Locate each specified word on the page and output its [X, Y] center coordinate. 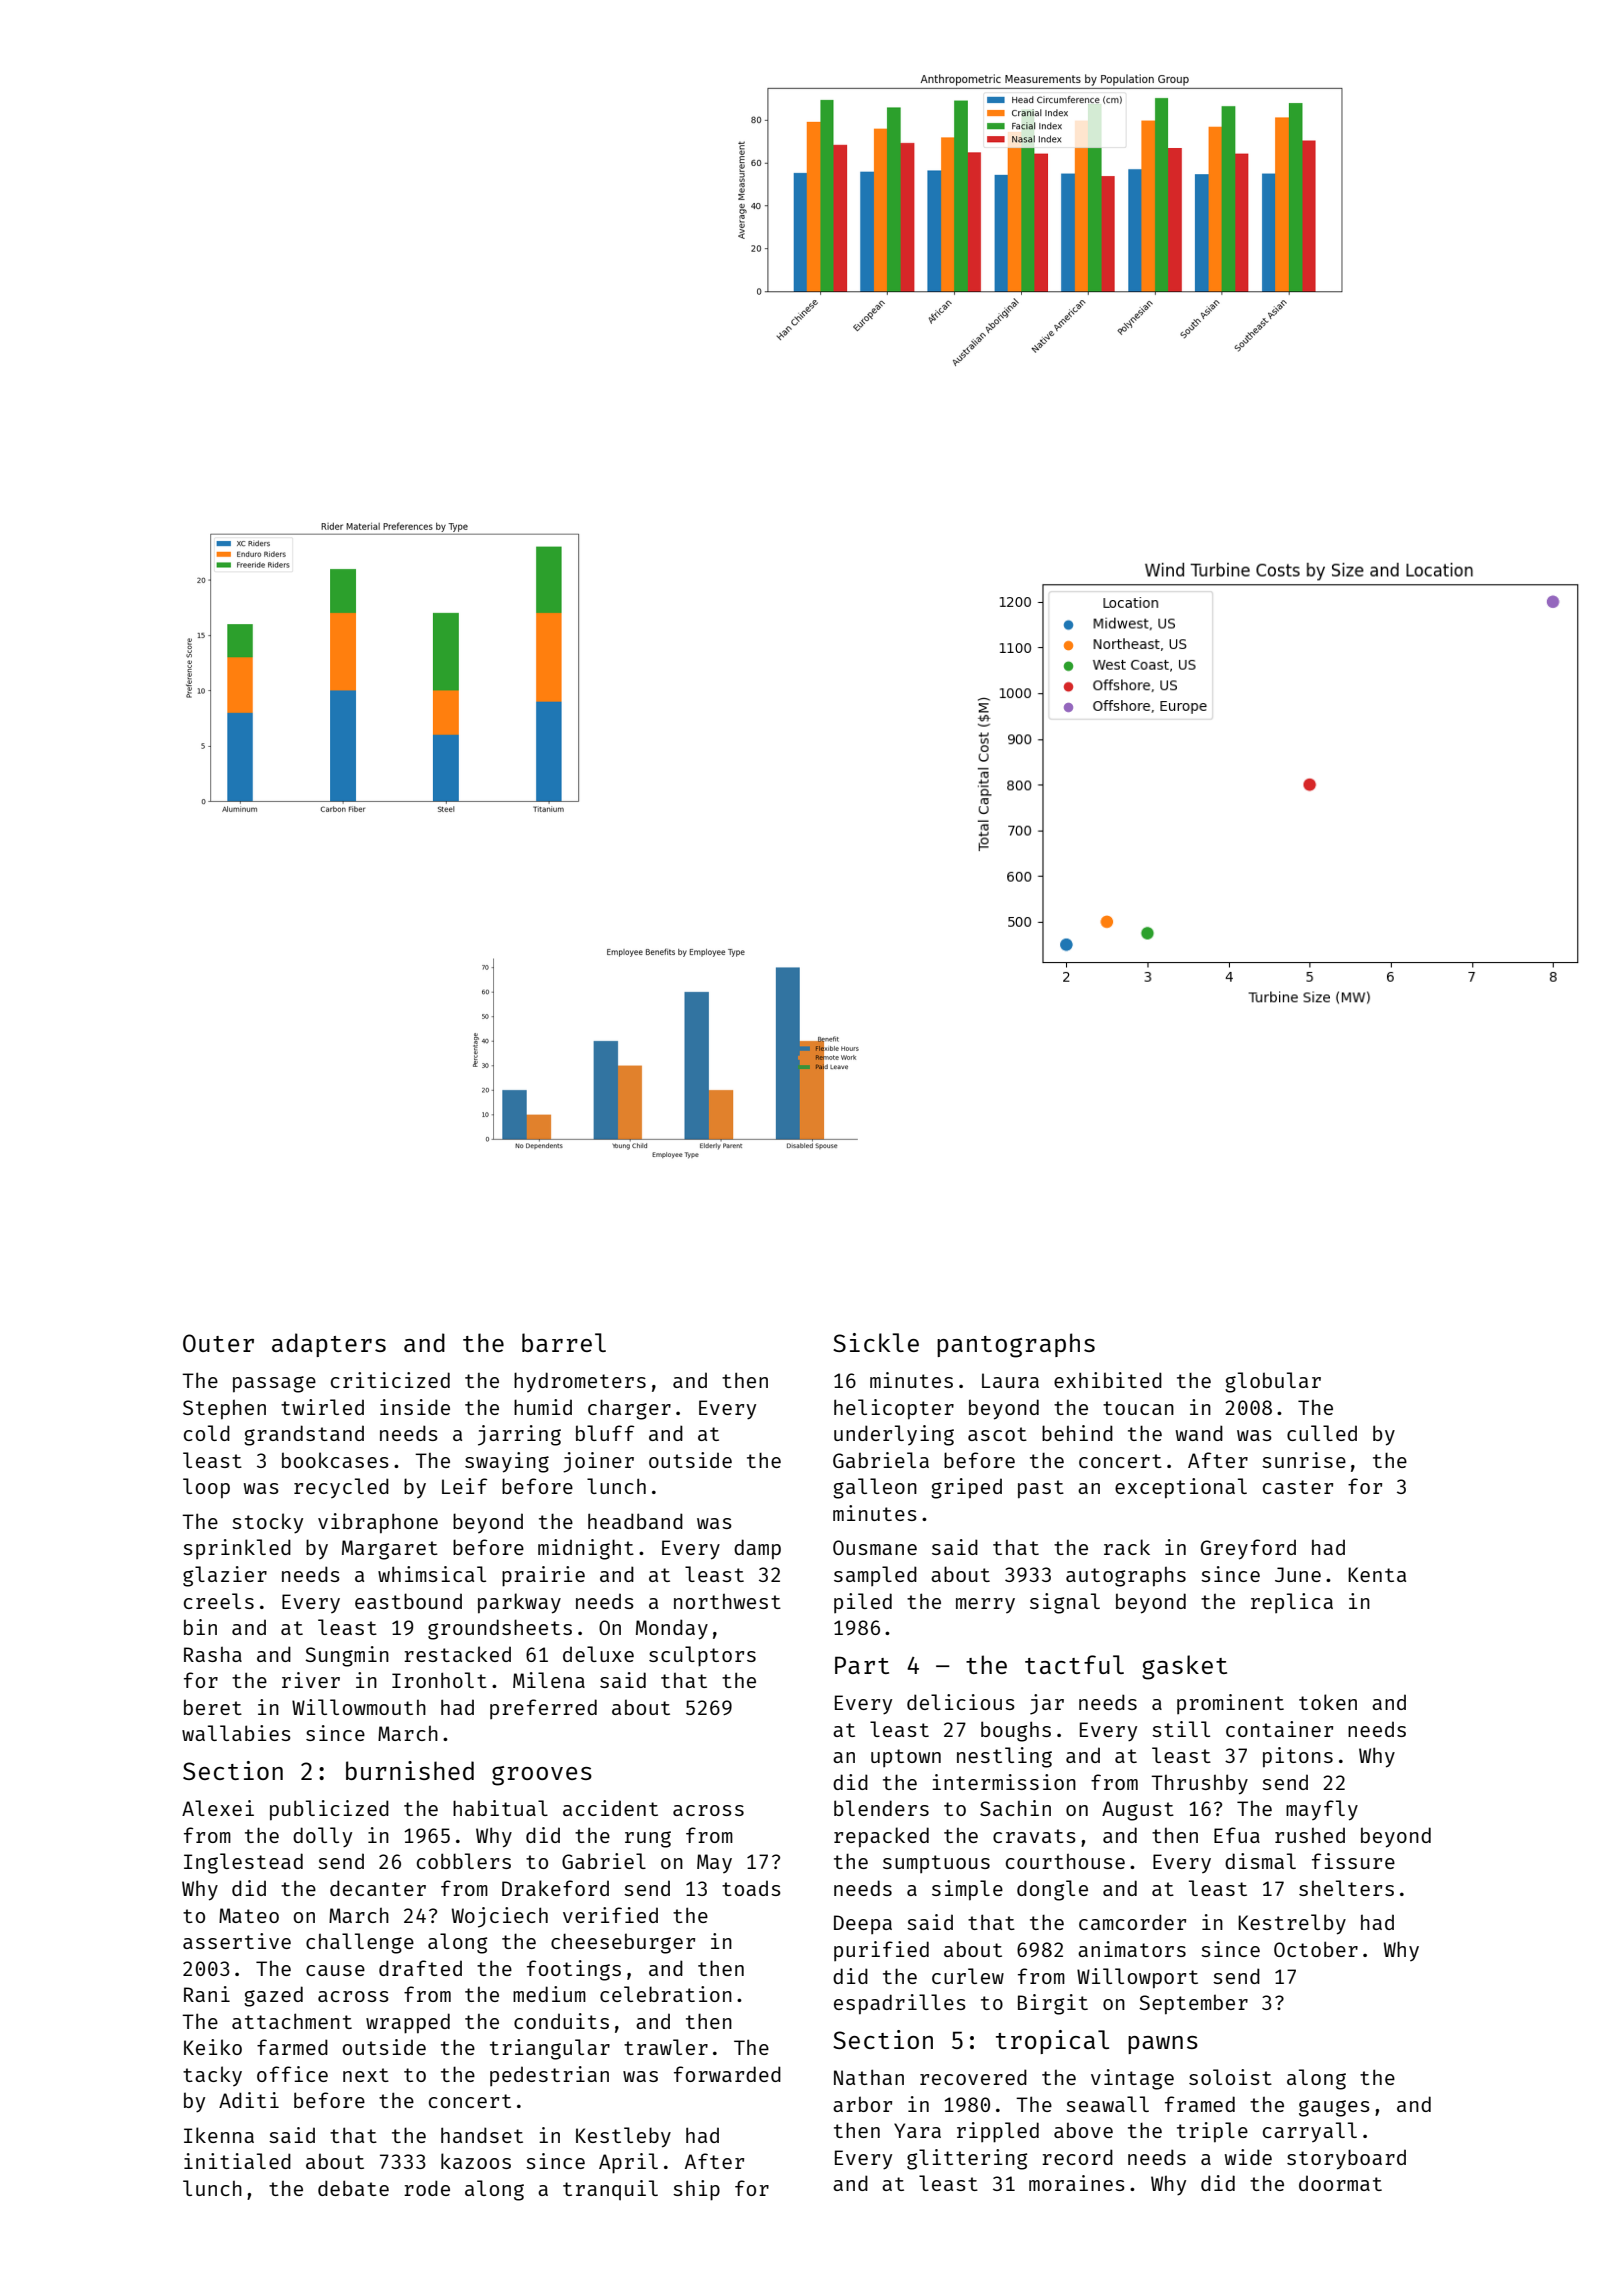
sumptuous [936, 1864]
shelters [1346, 1888]
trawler [666, 2047]
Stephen [224, 1410]
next [366, 2075]
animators [1132, 1949]
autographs [1126, 1577]
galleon [875, 1488]
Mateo [249, 1915]
